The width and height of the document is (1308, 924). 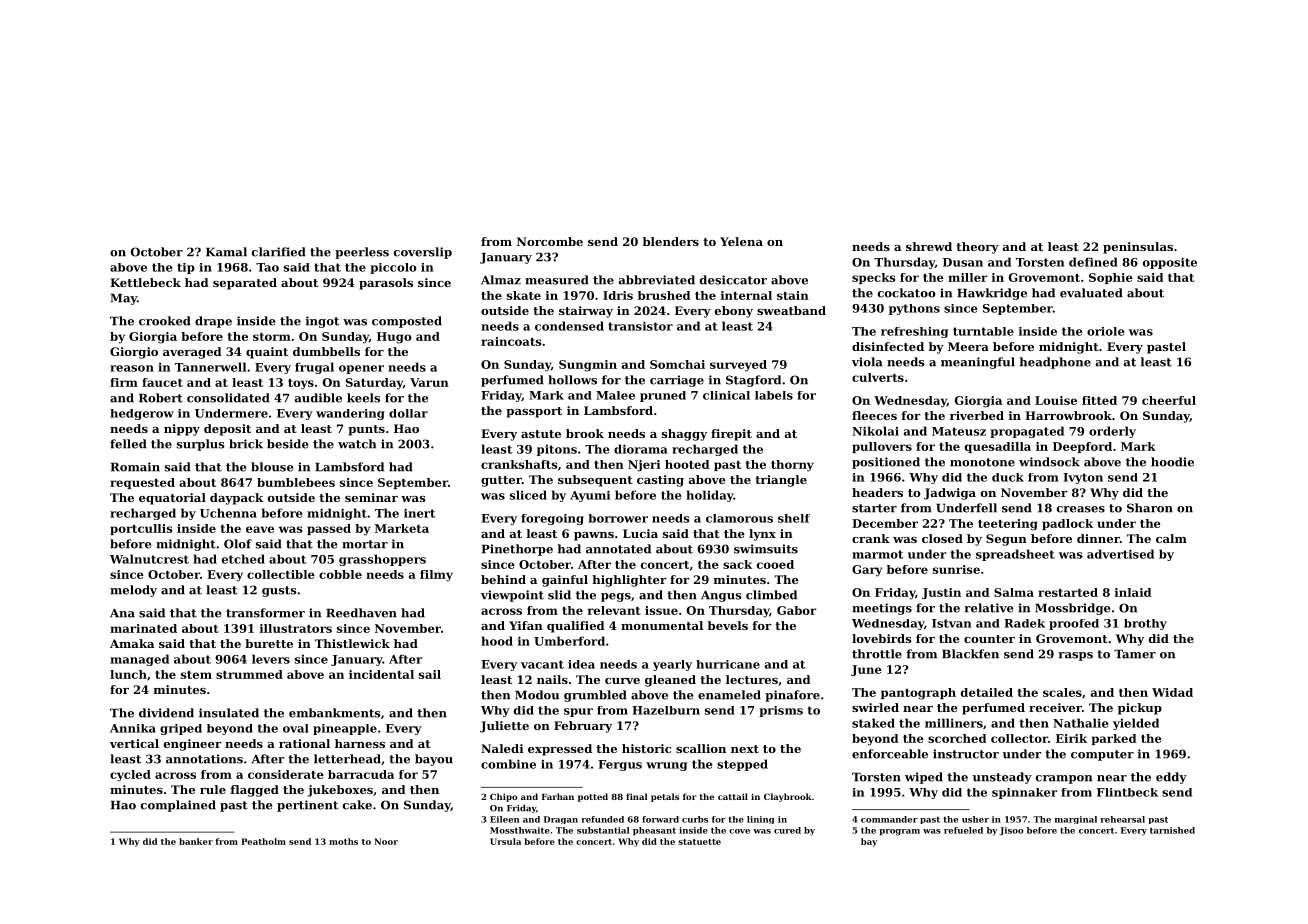 What do you see at coordinates (361, 774) in the document?
I see `barracuda` at bounding box center [361, 774].
